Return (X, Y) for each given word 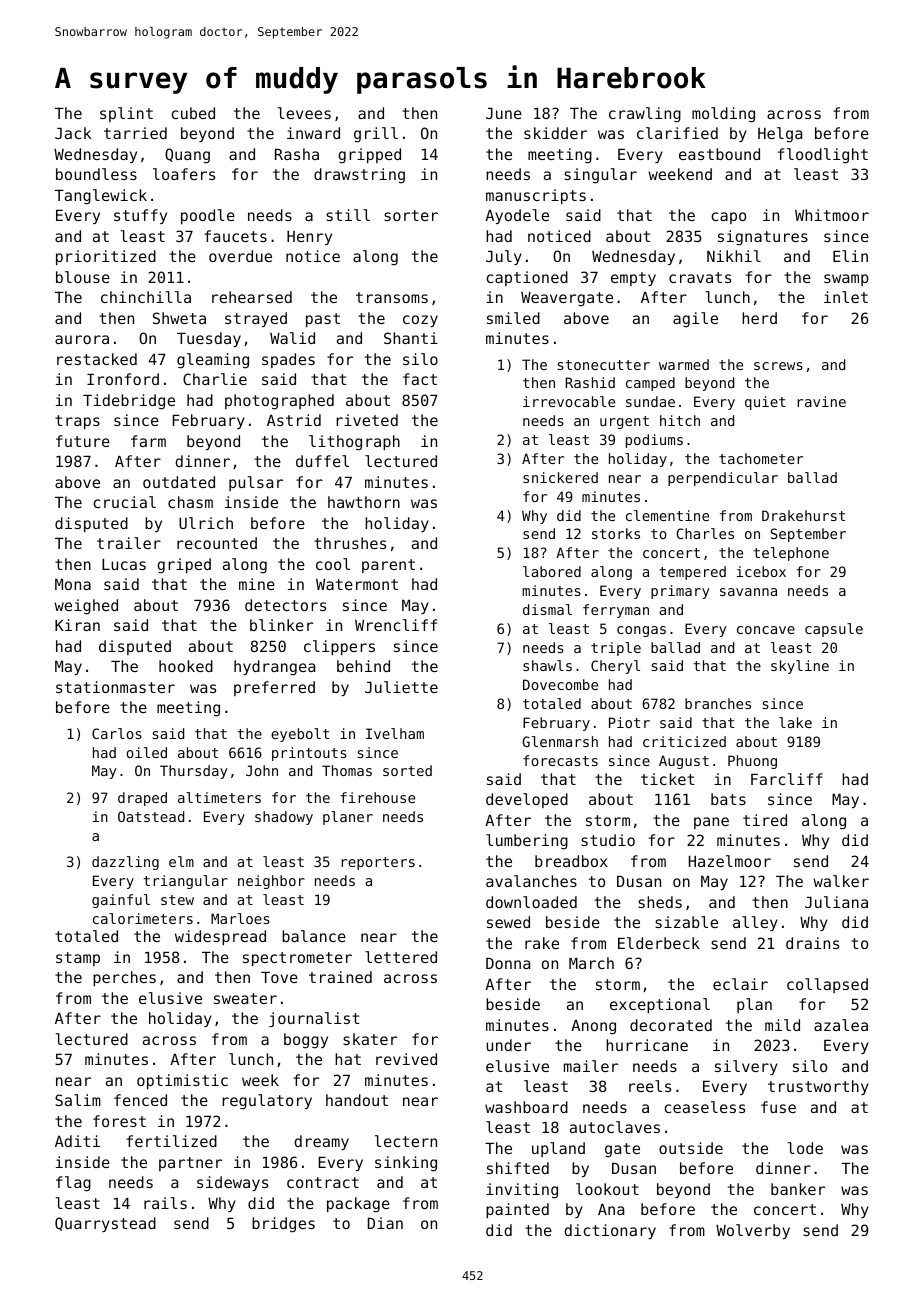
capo (728, 218)
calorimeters (143, 918)
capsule (834, 630)
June (504, 113)
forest (119, 1121)
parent (388, 566)
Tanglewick (101, 197)
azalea (841, 1025)
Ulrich (206, 523)
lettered (401, 957)
